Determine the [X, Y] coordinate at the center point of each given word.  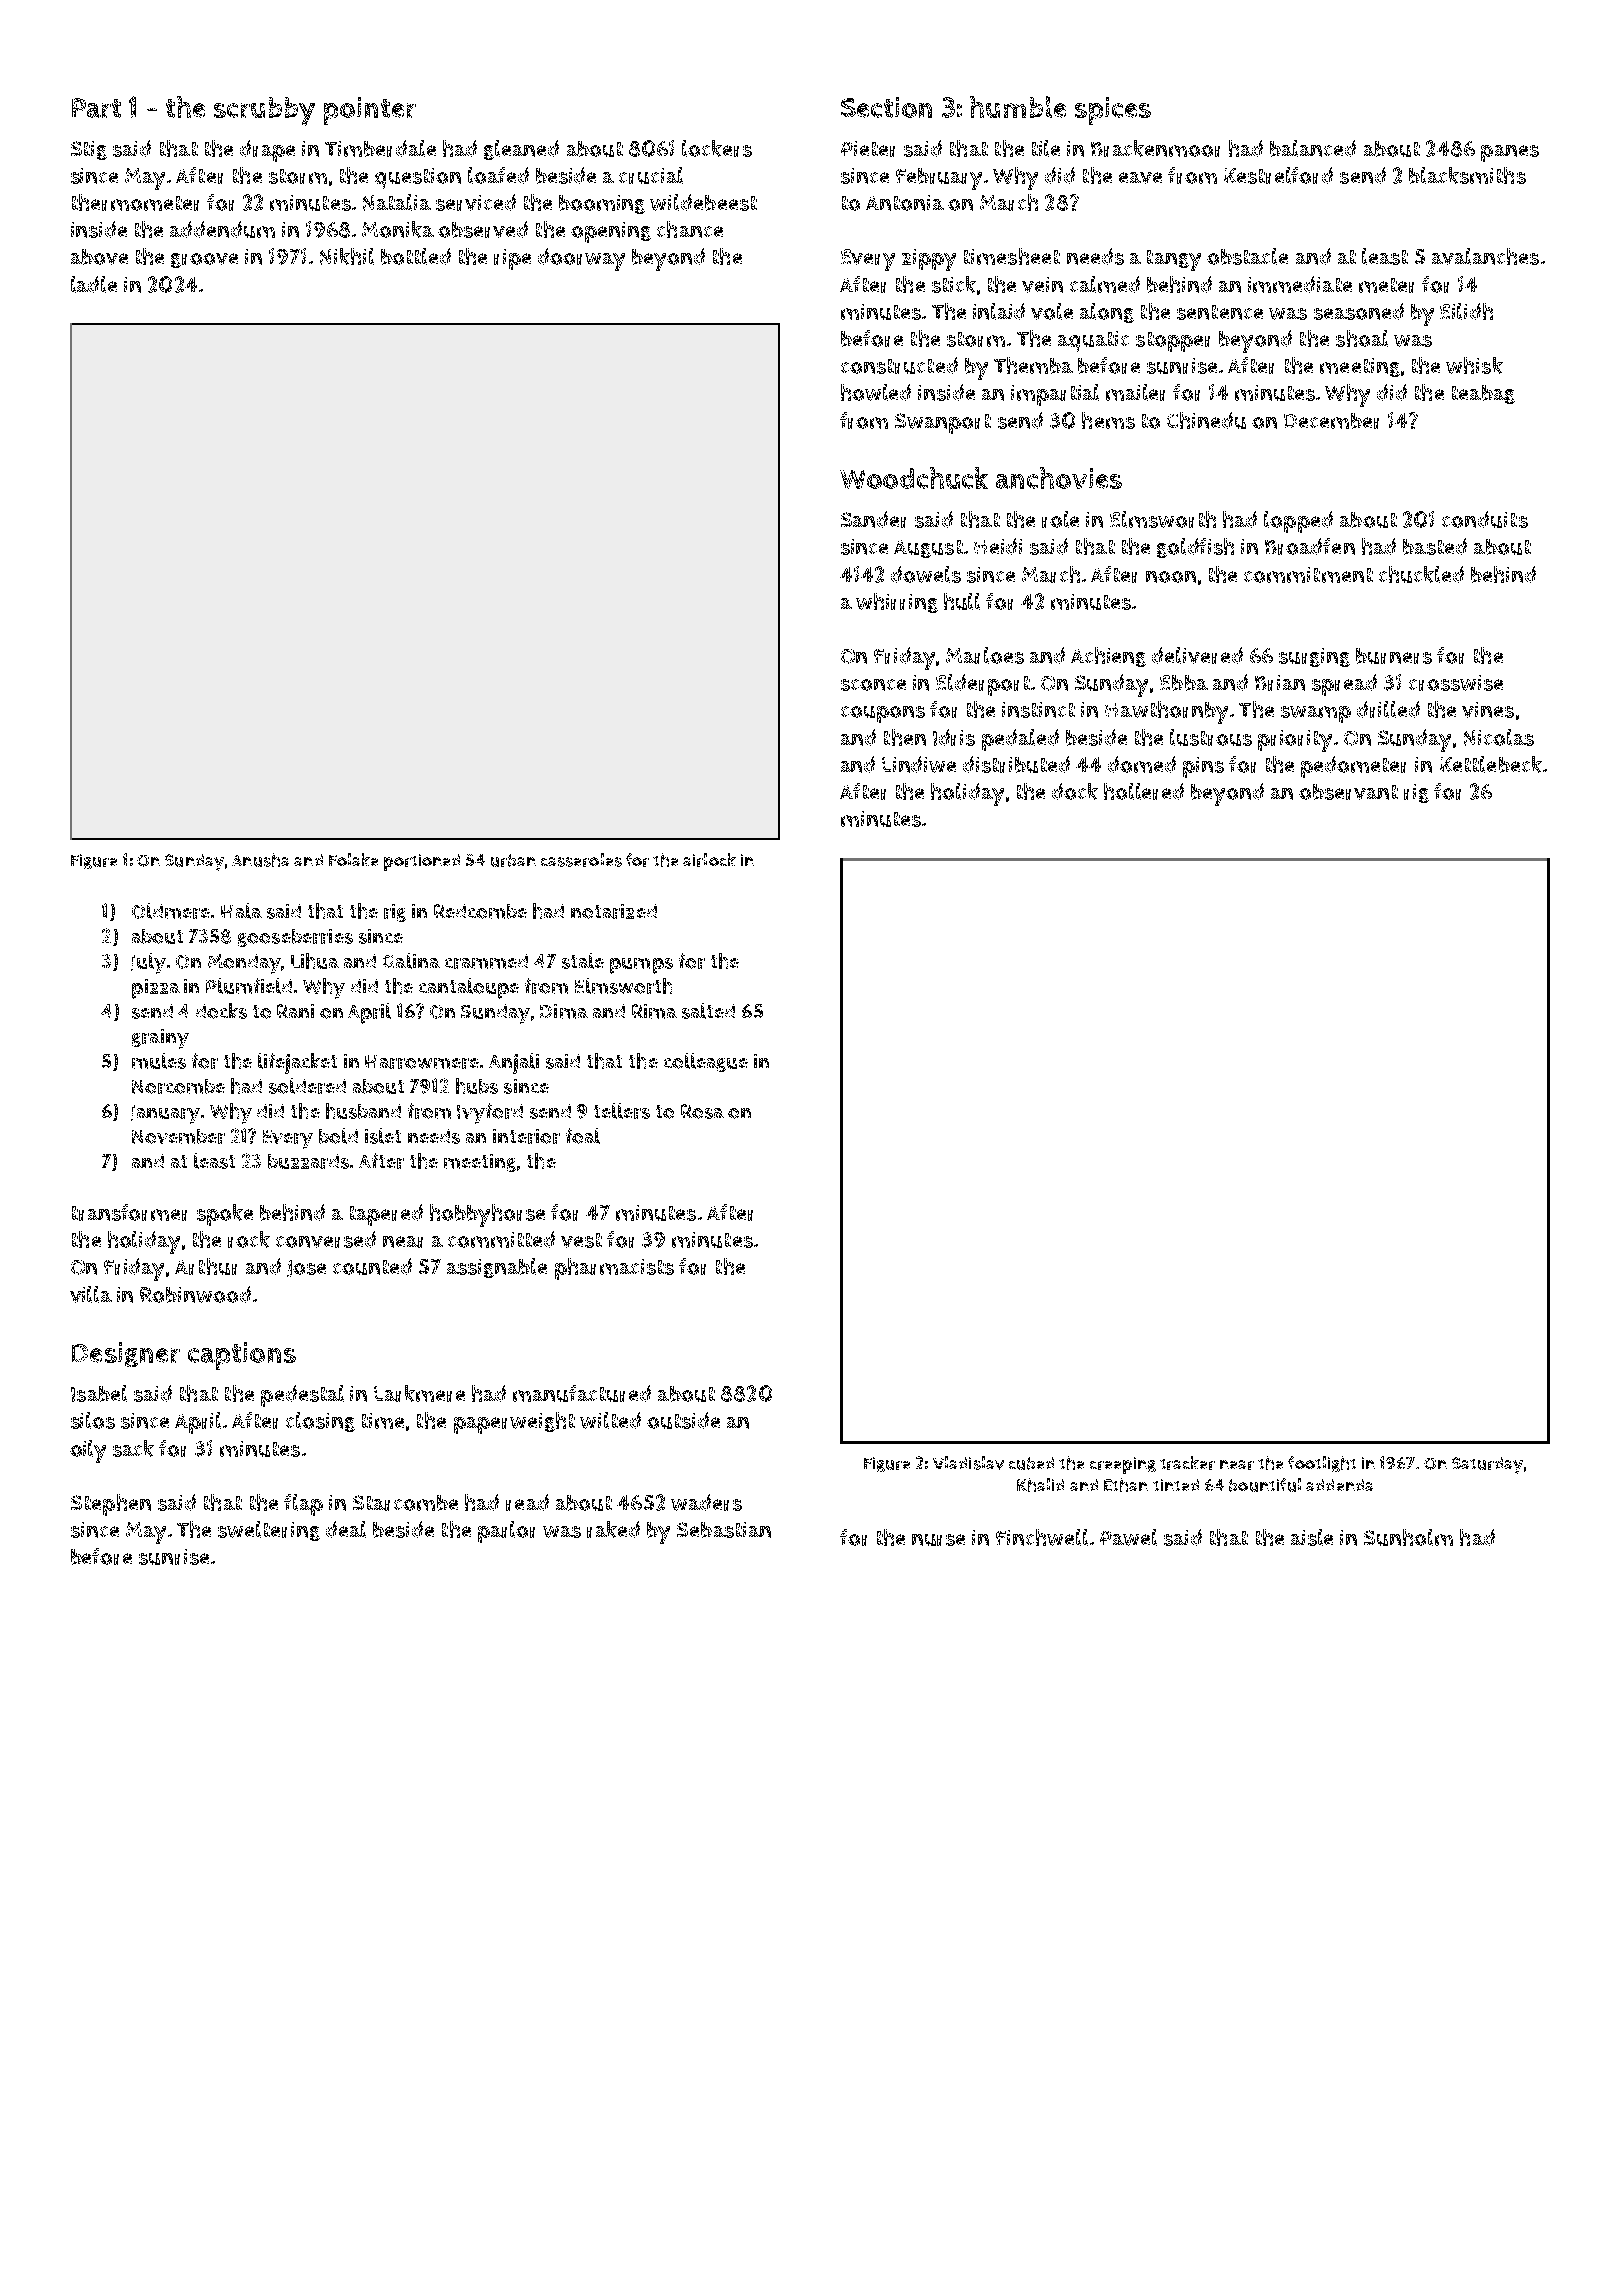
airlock [709, 860]
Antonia [905, 203]
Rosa [702, 1111]
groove [204, 260]
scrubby [264, 111]
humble [1018, 107]
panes [1510, 153]
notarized [614, 911]
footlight [1322, 1464]
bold [338, 1136]
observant [1348, 792]
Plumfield [249, 986]
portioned [422, 862]
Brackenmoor [1155, 148]
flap [303, 1505]
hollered [1144, 791]
